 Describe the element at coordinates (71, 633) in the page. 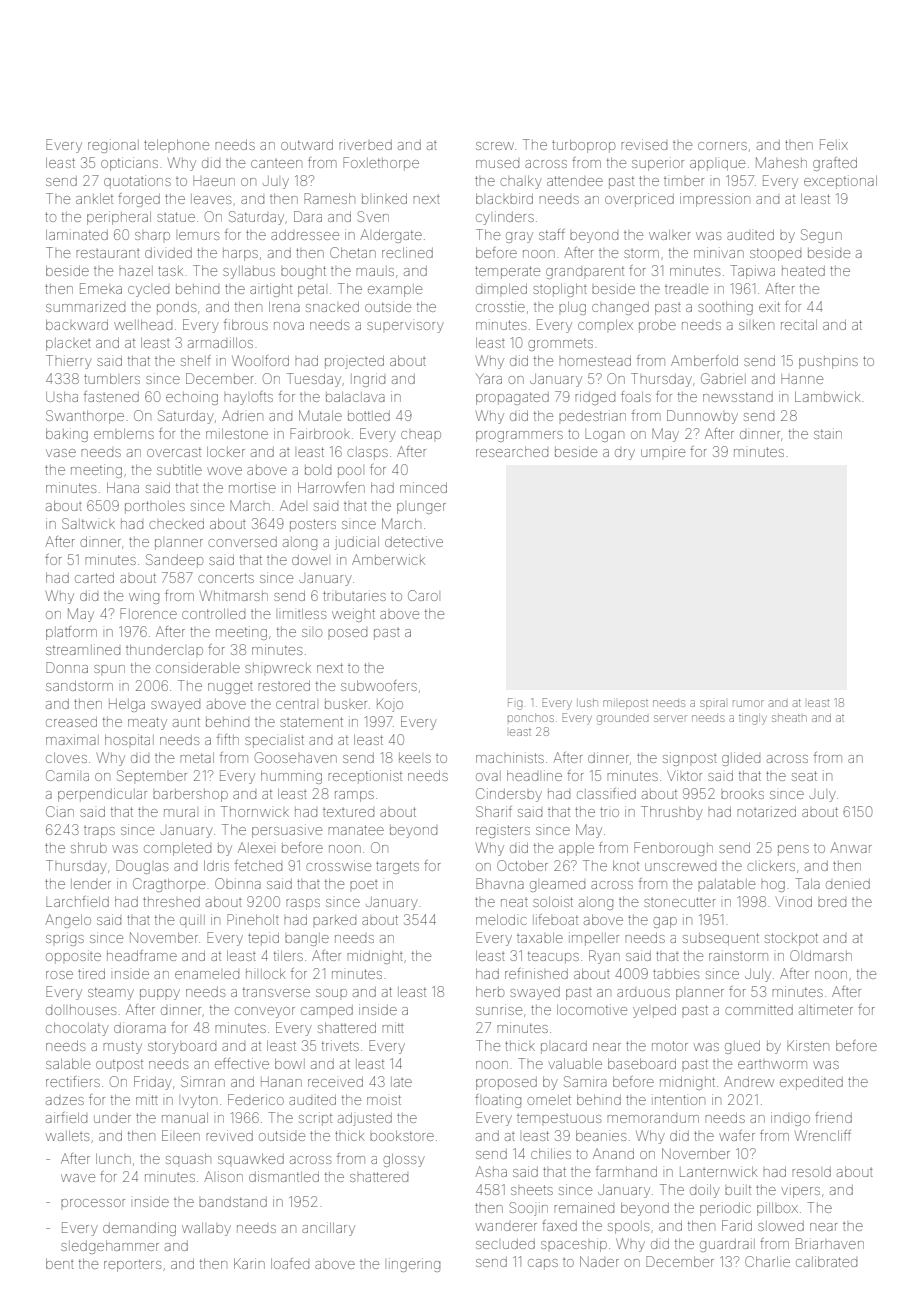

I see `platform` at that location.
